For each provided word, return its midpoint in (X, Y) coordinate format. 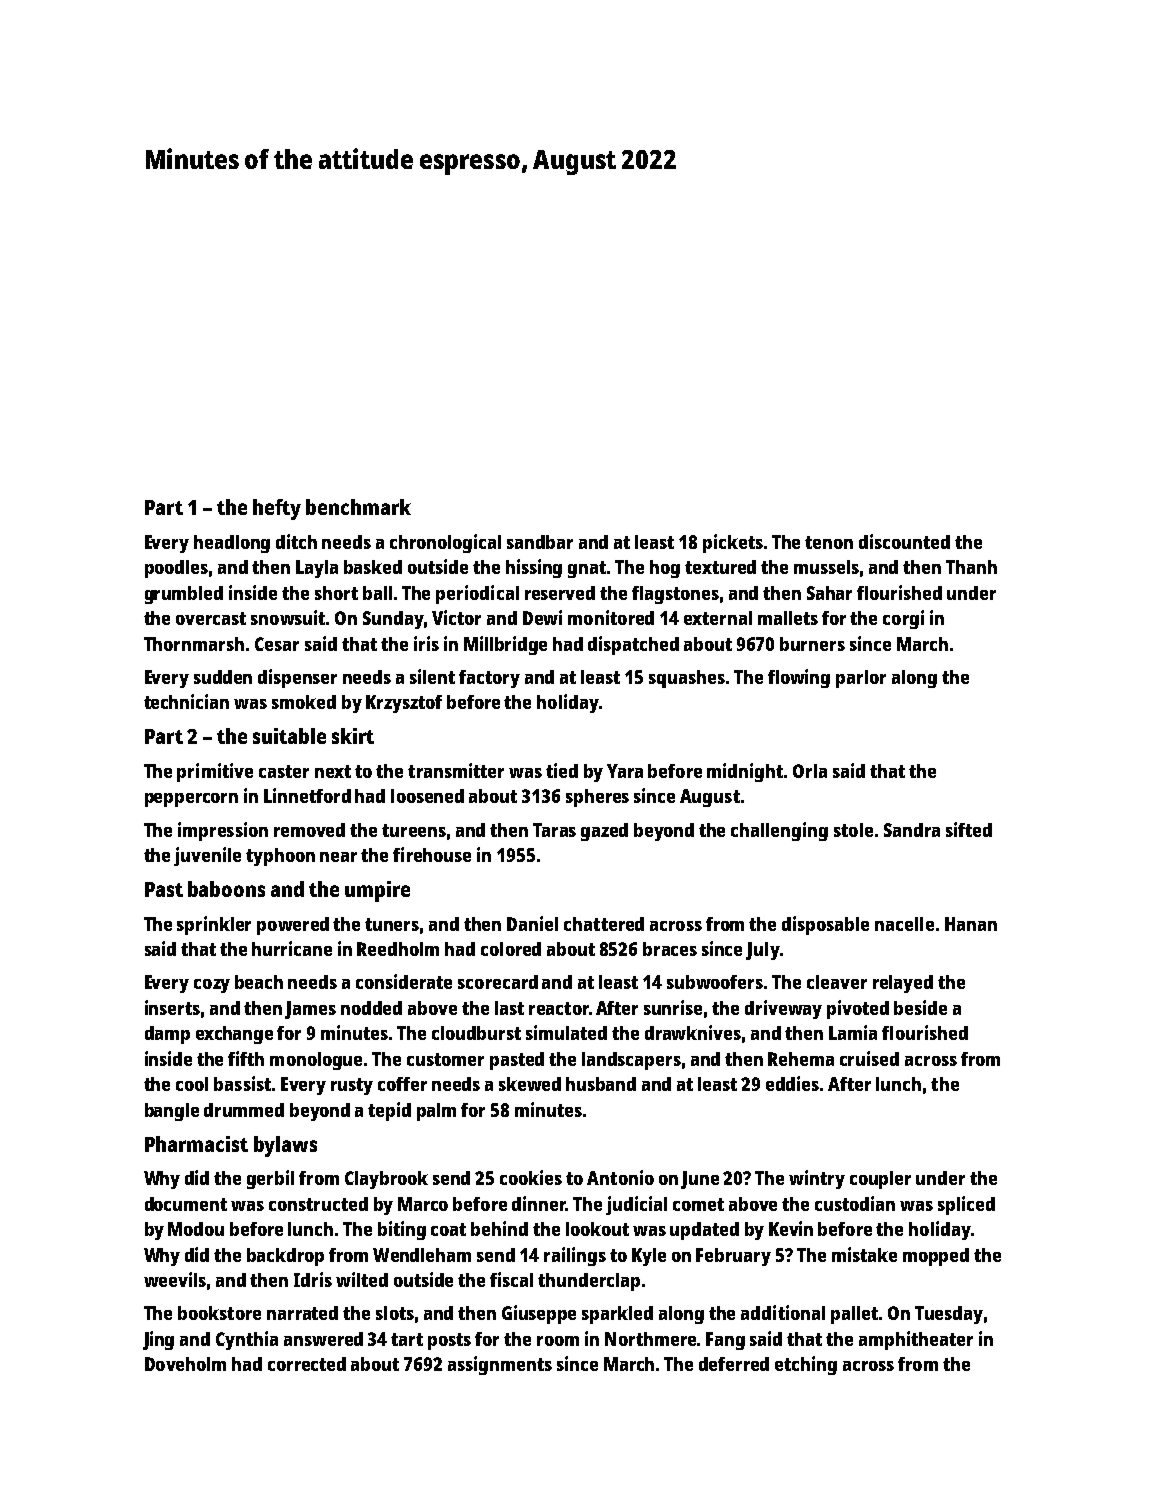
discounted (904, 541)
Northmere (650, 1339)
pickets (733, 543)
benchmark (358, 507)
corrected (307, 1364)
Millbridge (505, 645)
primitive (215, 772)
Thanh (971, 567)
